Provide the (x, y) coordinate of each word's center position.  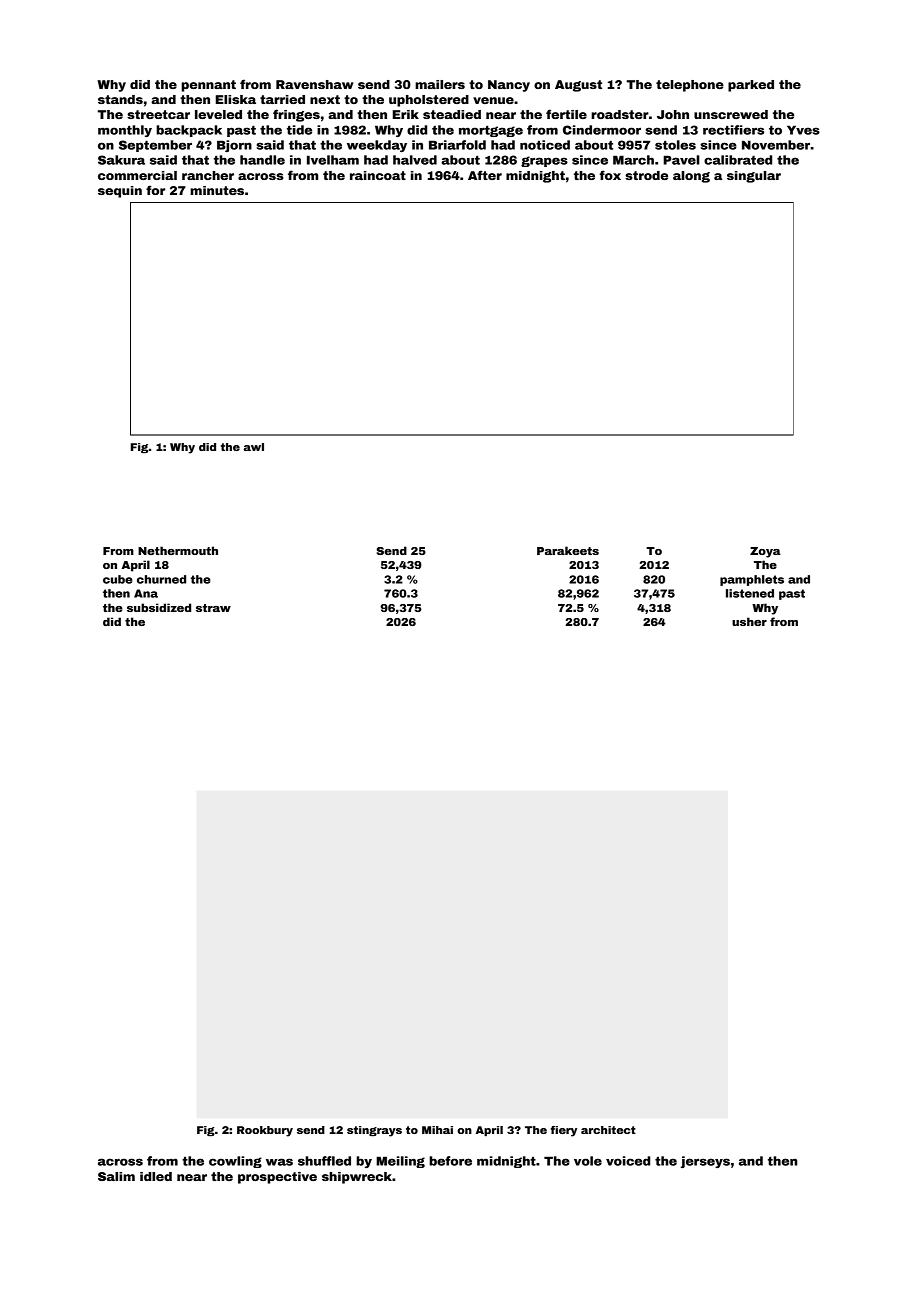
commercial (137, 175)
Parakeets (568, 550)
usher (749, 621)
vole (588, 1161)
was (279, 1162)
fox (610, 175)
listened (750, 593)
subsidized (159, 607)
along (691, 177)
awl (254, 447)
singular (754, 177)
